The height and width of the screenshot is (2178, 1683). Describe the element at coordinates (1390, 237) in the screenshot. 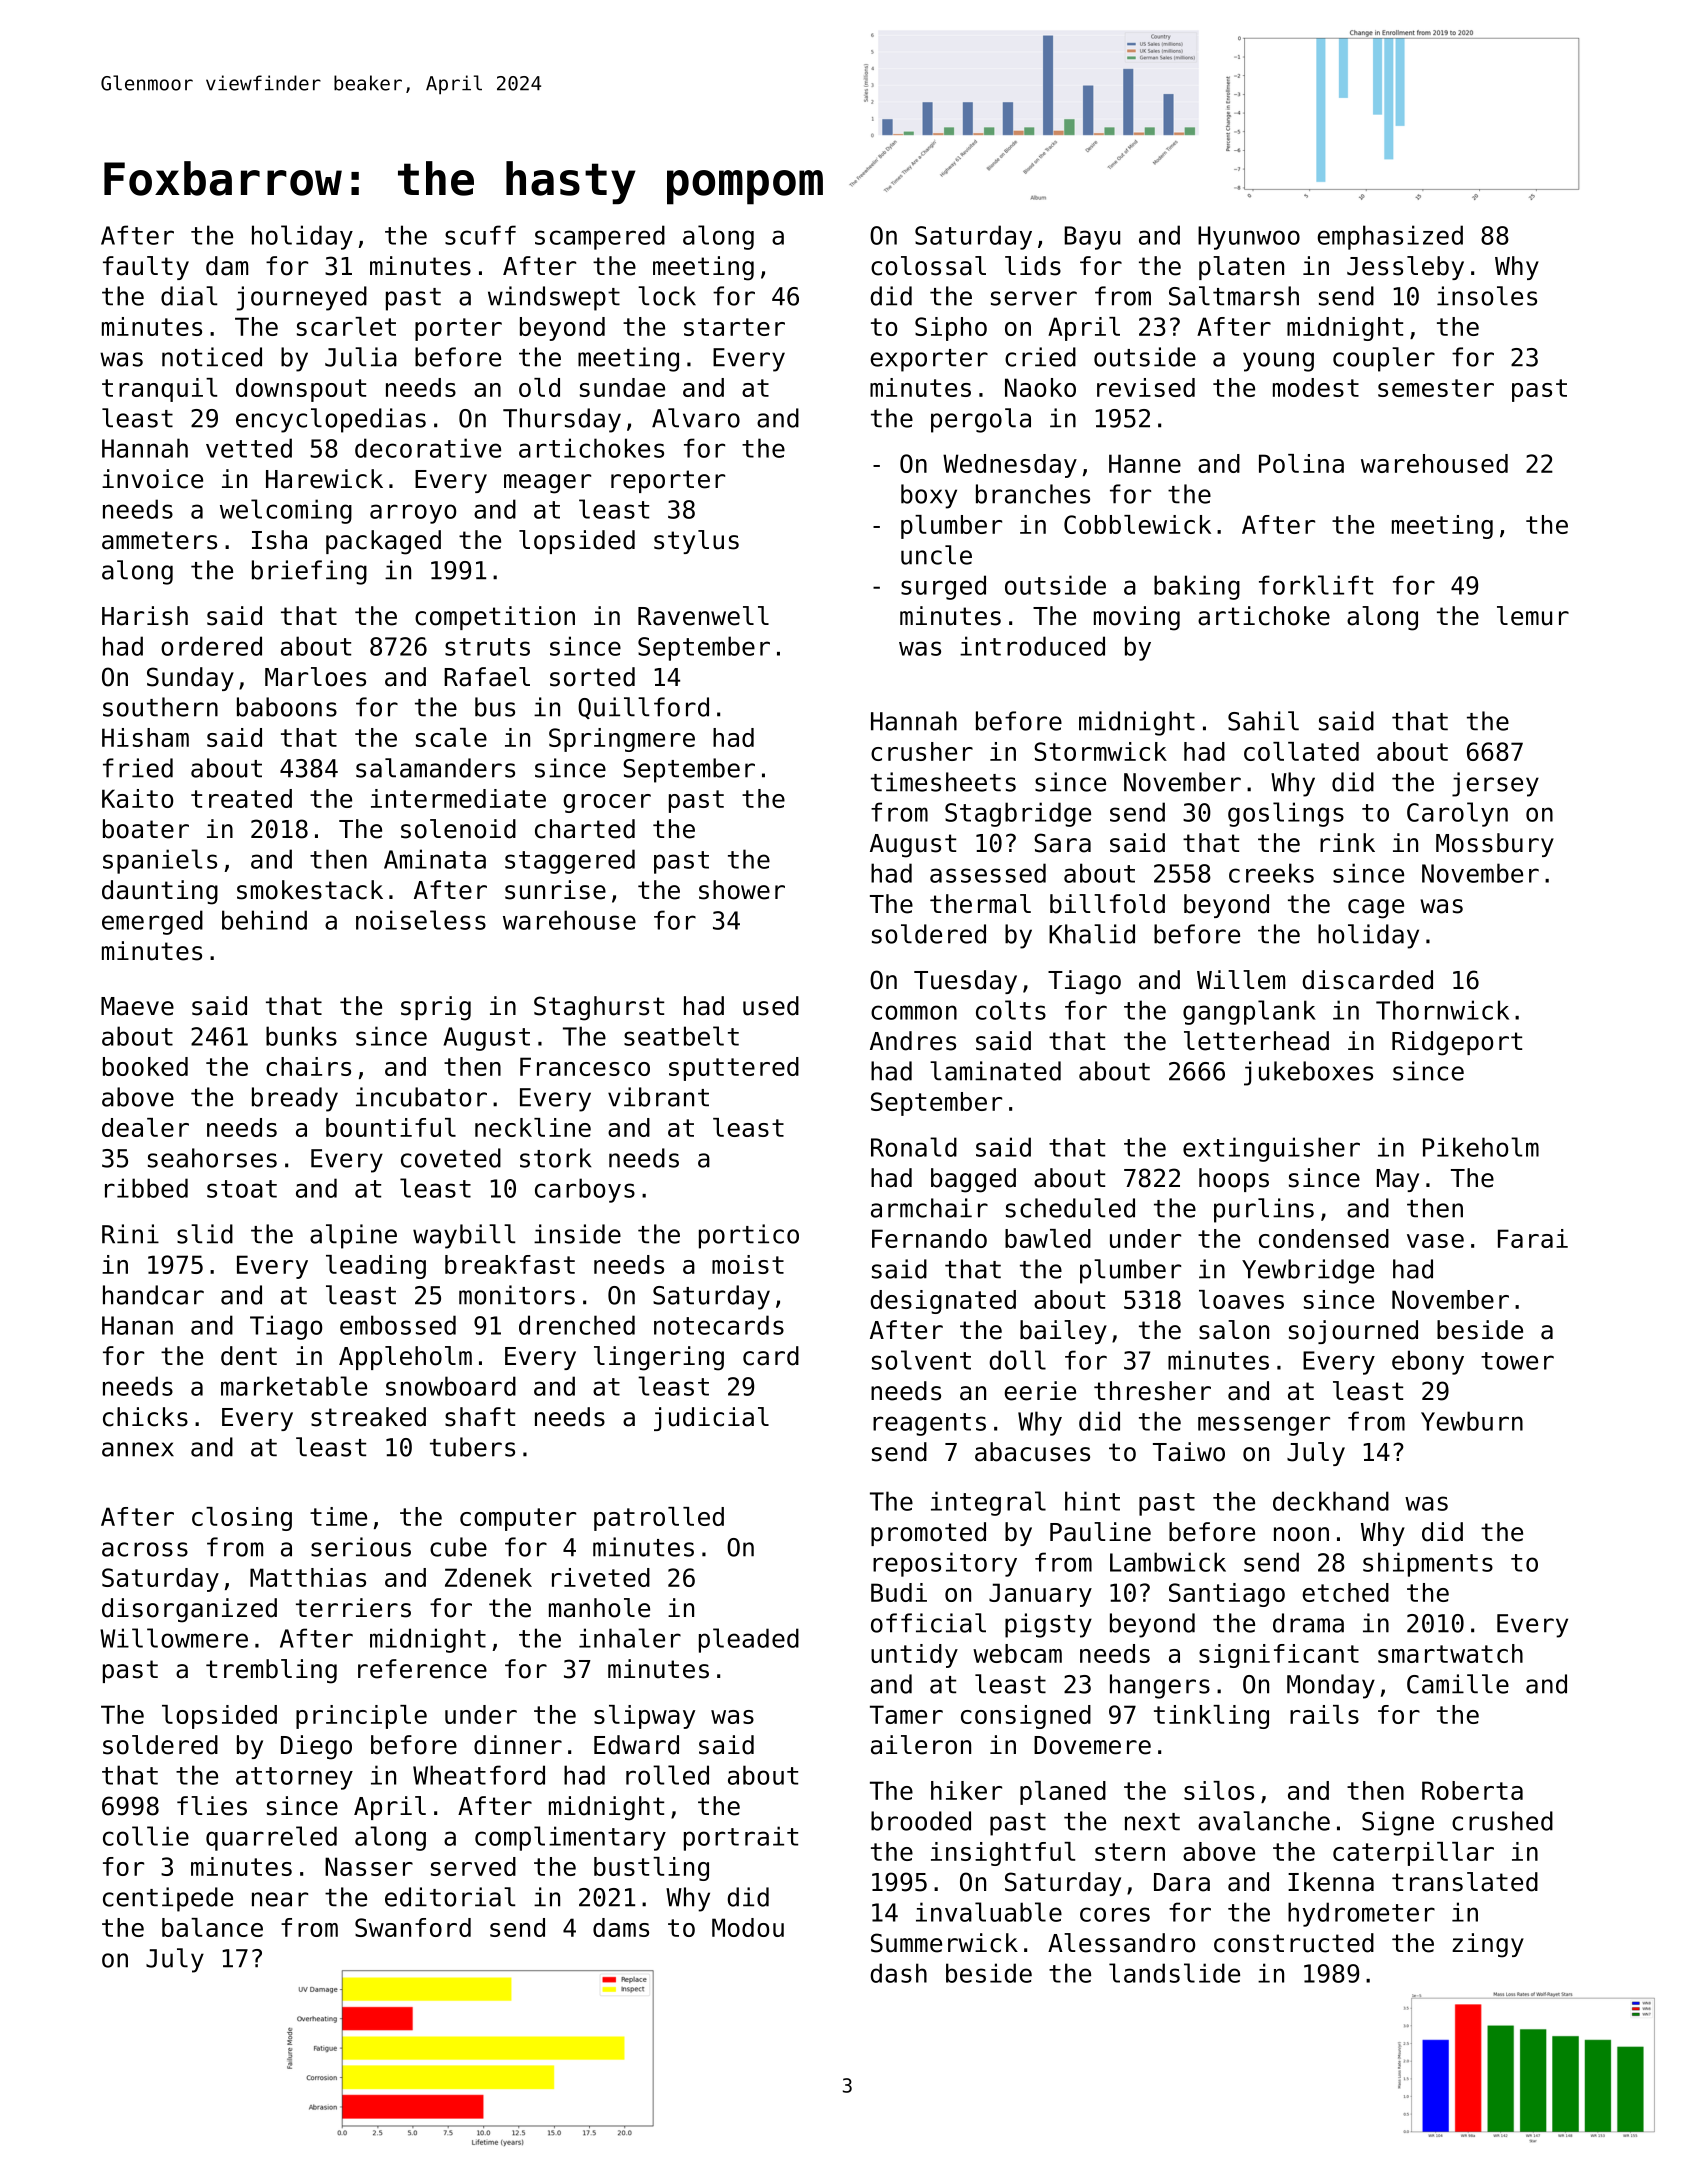

I see `emphasized` at that location.
